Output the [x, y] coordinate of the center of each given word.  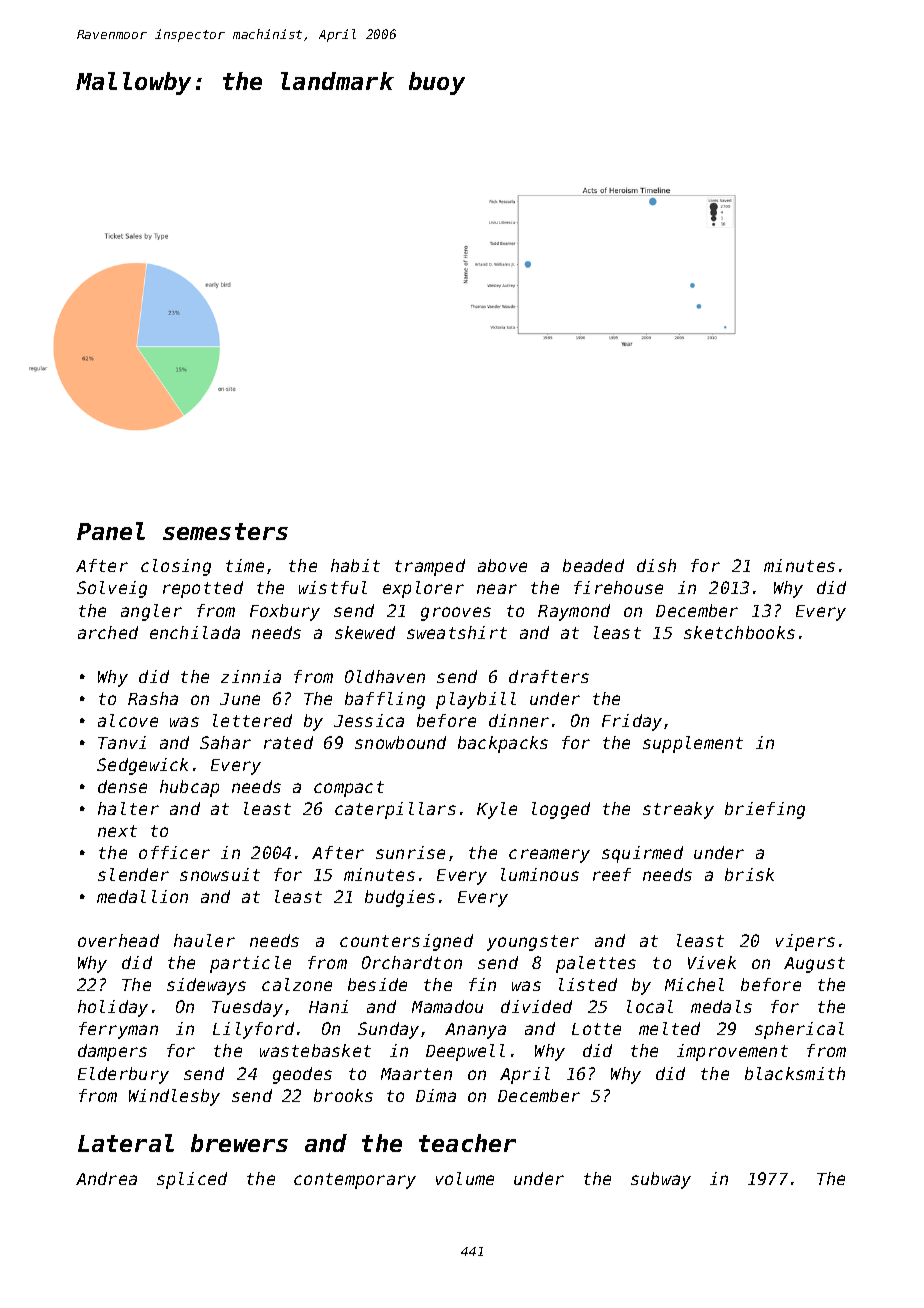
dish [656, 565]
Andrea [106, 1178]
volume [465, 1178]
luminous [540, 874]
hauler [204, 940]
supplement [693, 744]
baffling [385, 700]
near [497, 589]
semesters [225, 531]
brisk [749, 874]
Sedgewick [142, 766]
